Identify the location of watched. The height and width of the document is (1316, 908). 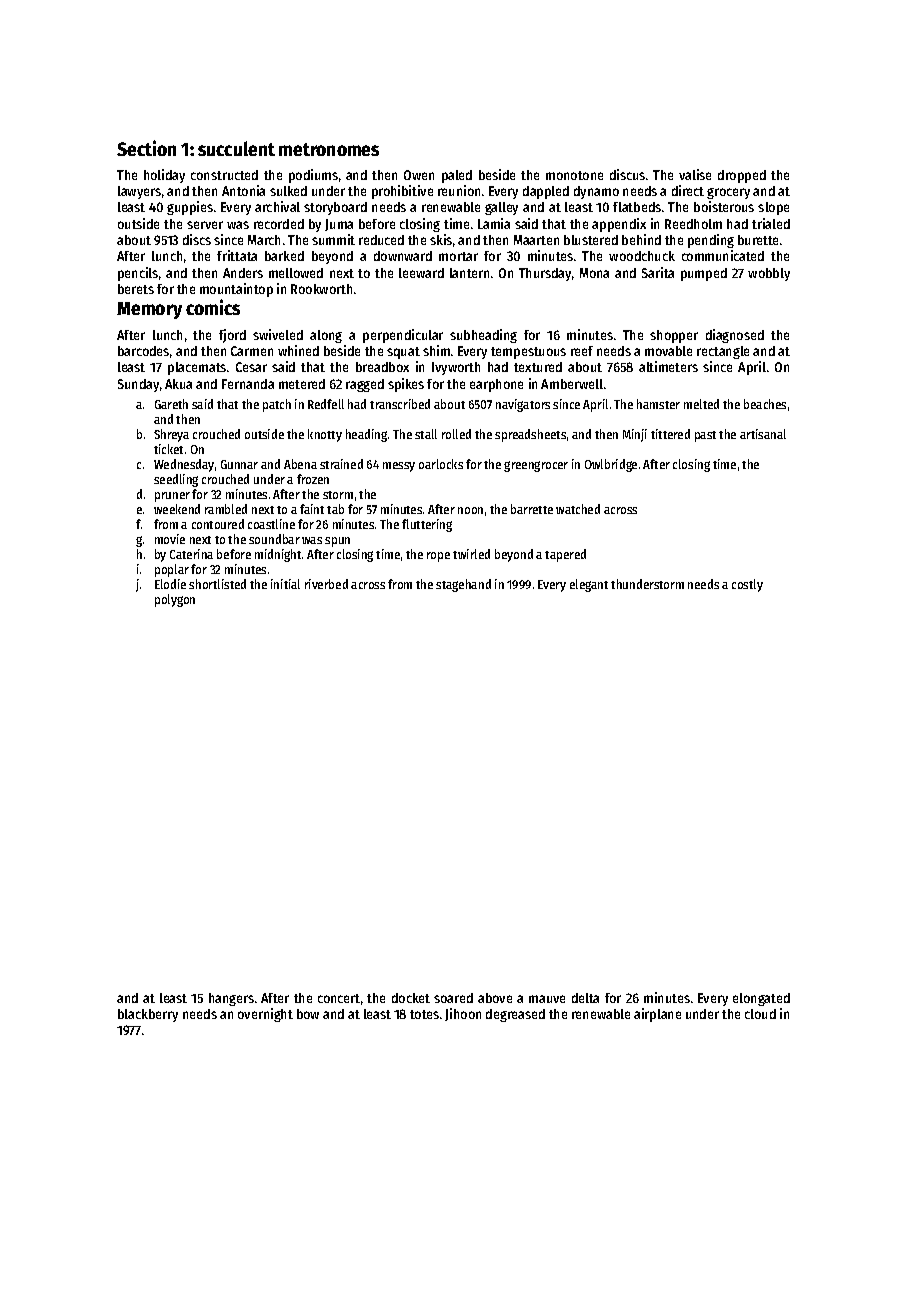
(578, 509).
